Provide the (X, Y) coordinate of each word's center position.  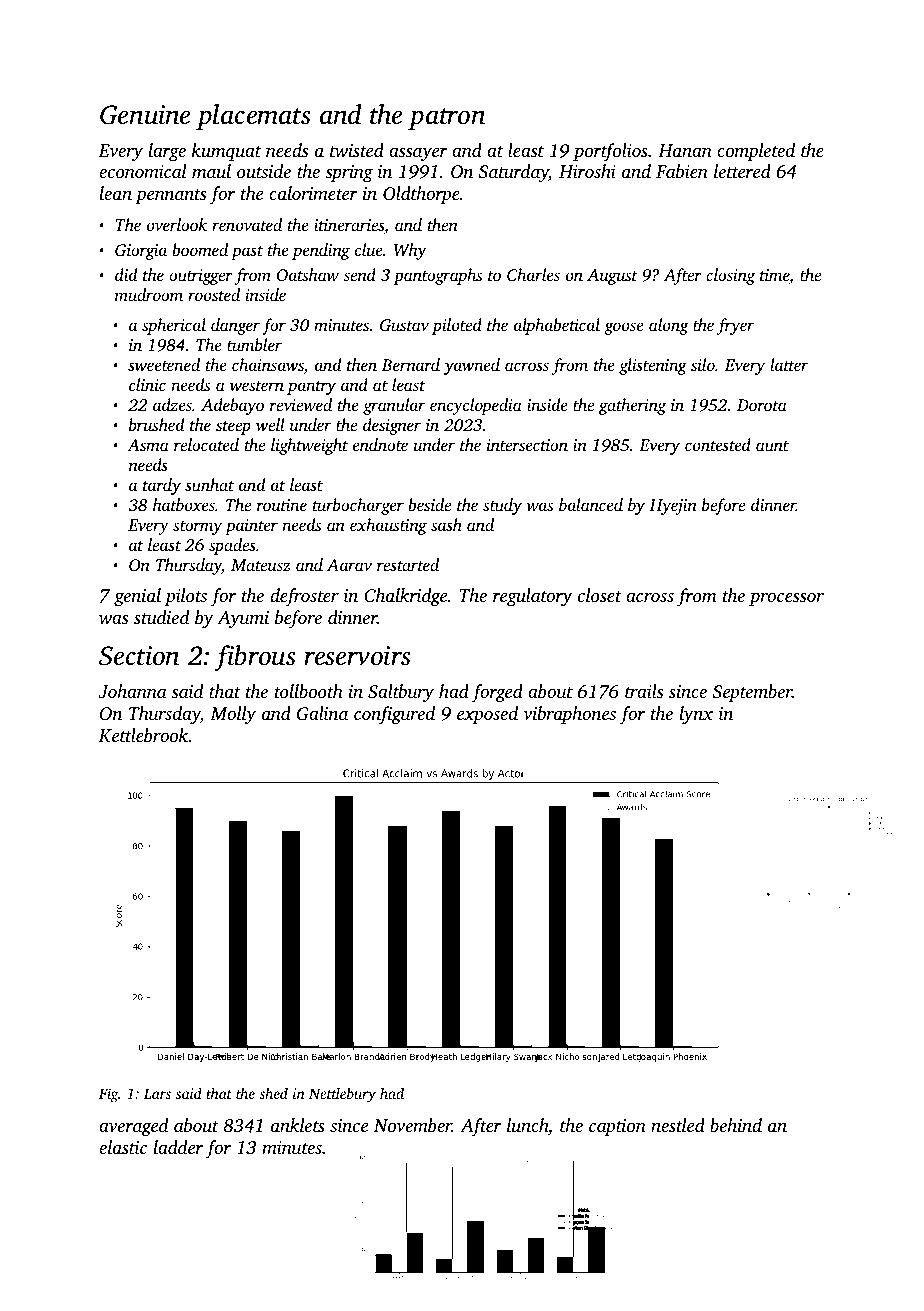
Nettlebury (342, 1095)
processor (786, 599)
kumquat (226, 152)
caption (617, 1127)
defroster (304, 597)
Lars (157, 1093)
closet (600, 595)
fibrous (255, 658)
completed (756, 152)
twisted (357, 150)
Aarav (349, 565)
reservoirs (357, 656)
